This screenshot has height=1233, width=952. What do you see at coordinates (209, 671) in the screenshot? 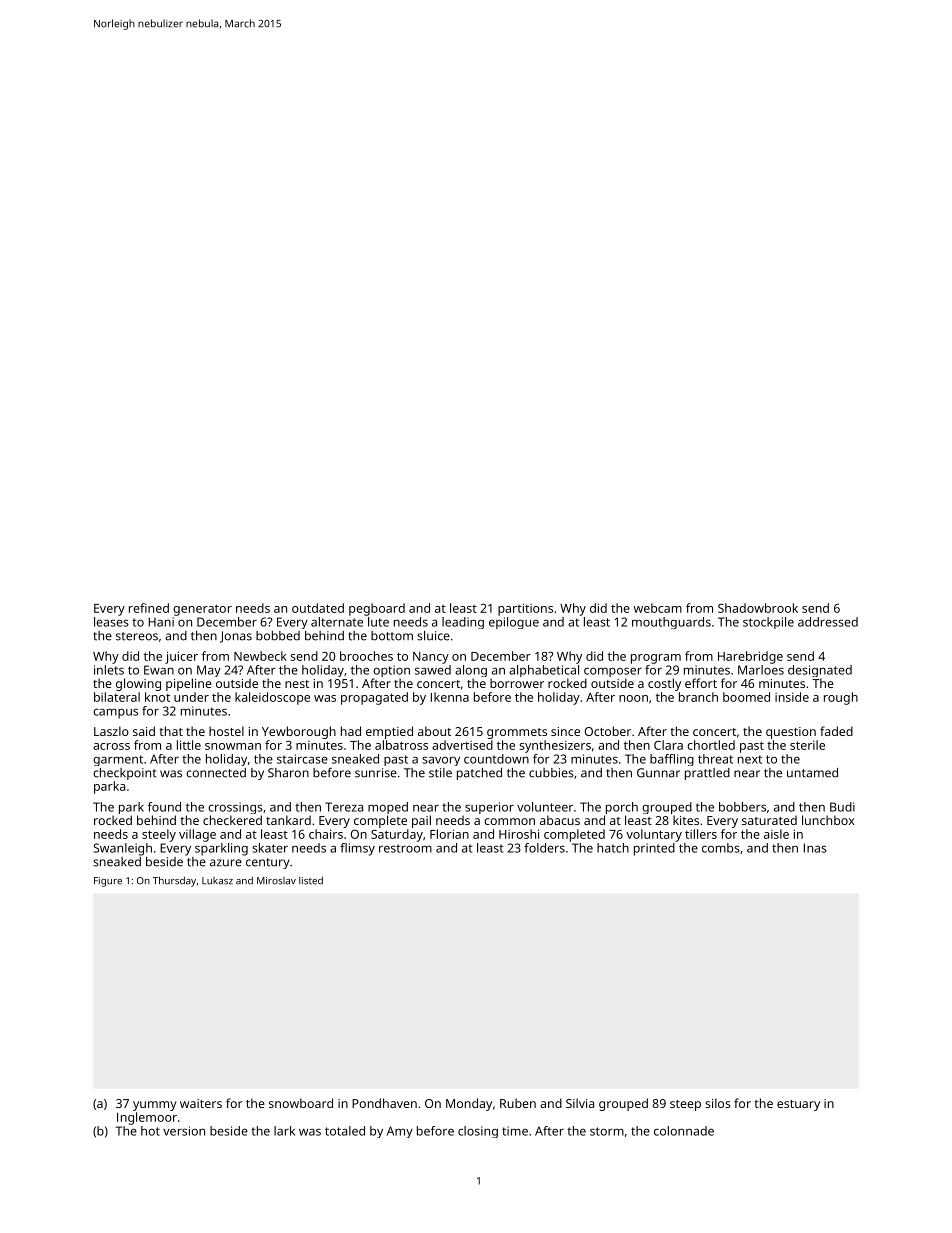
I see `May` at bounding box center [209, 671].
